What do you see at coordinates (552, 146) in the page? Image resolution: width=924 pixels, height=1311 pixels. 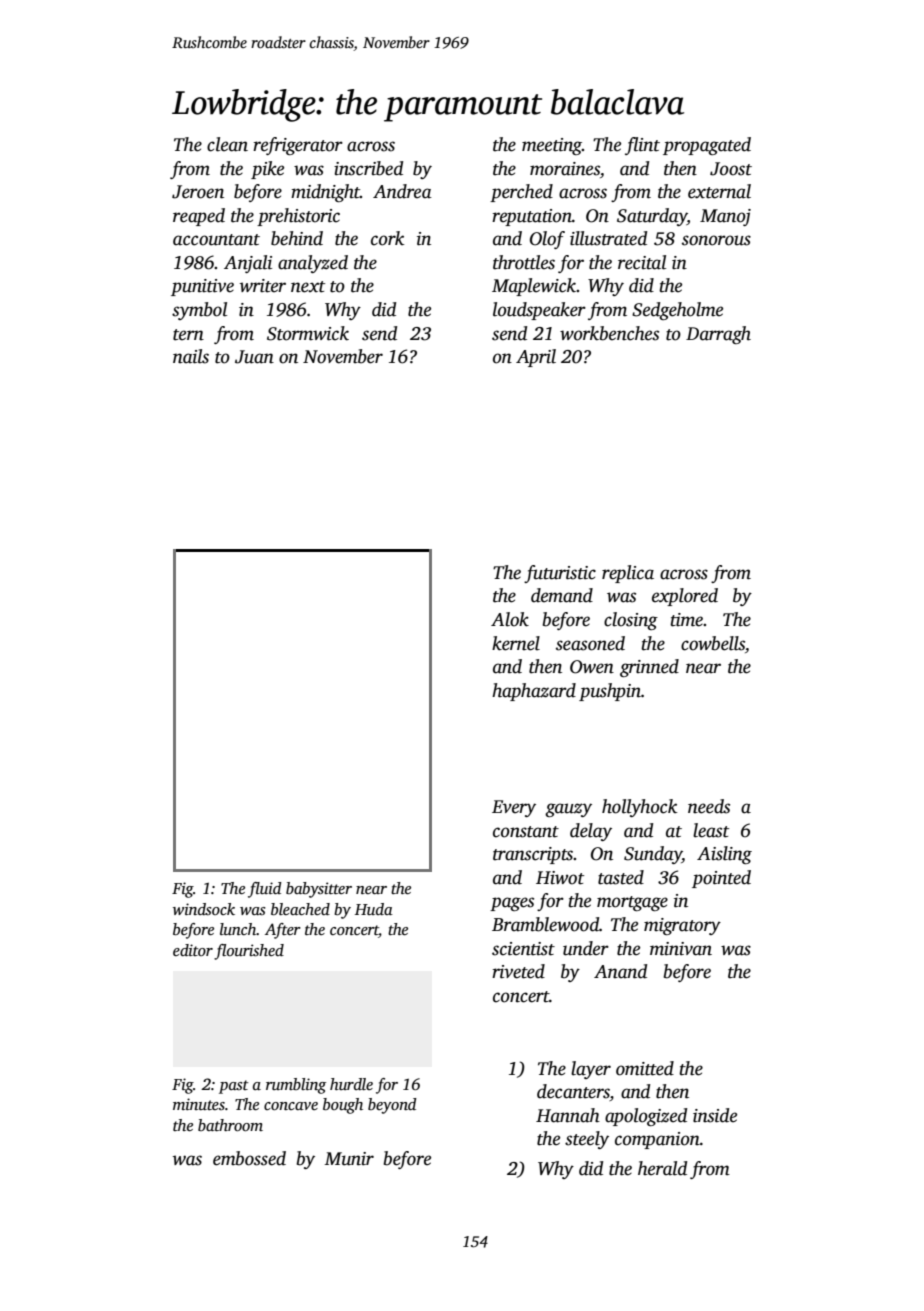 I see `meeting` at bounding box center [552, 146].
